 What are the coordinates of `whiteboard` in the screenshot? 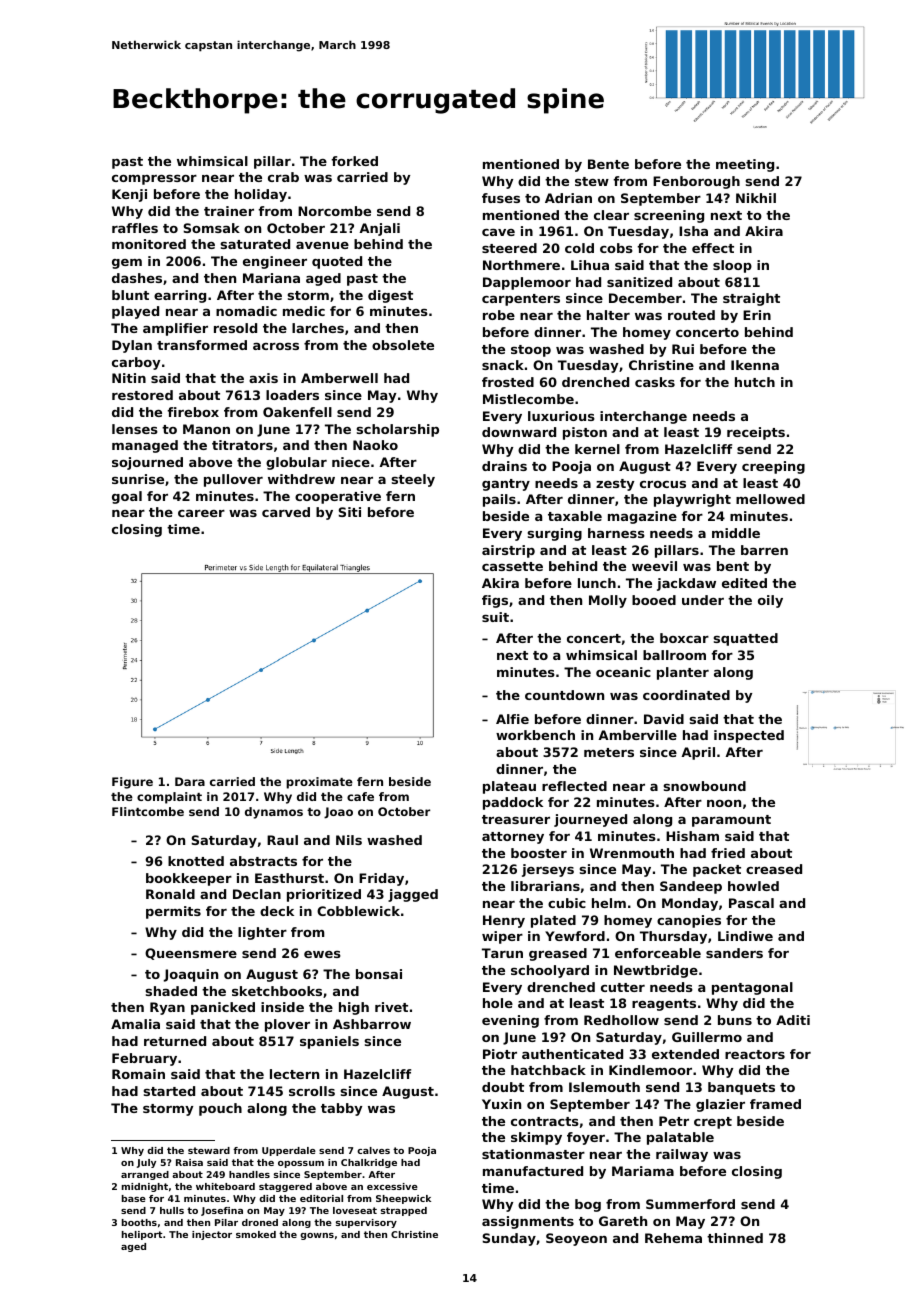 It's located at (225, 1186).
